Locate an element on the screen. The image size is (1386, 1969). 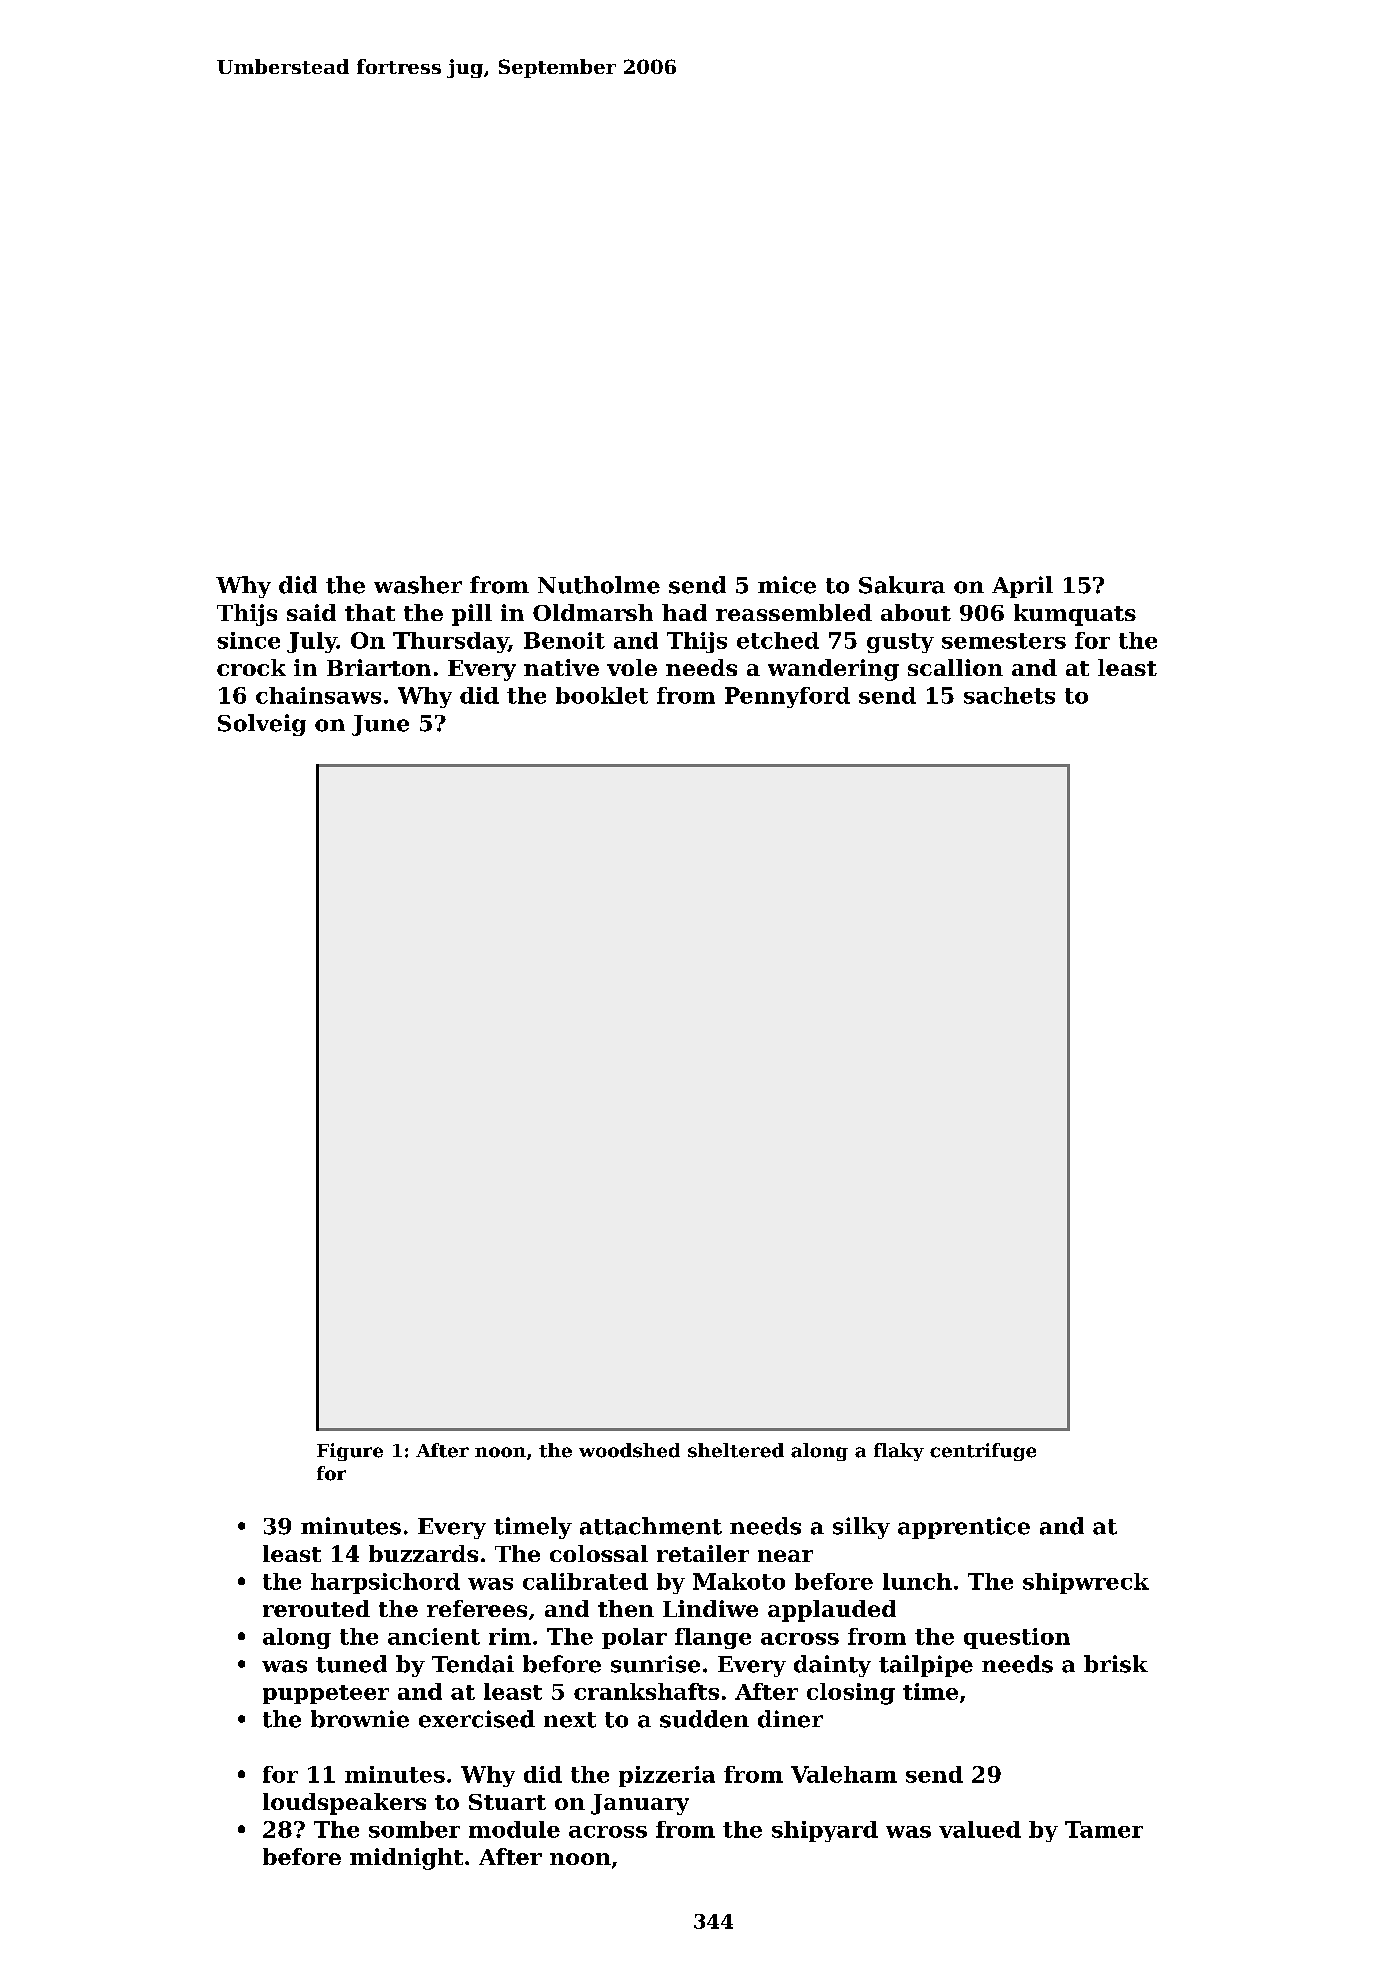
rerouted is located at coordinates (316, 1608).
